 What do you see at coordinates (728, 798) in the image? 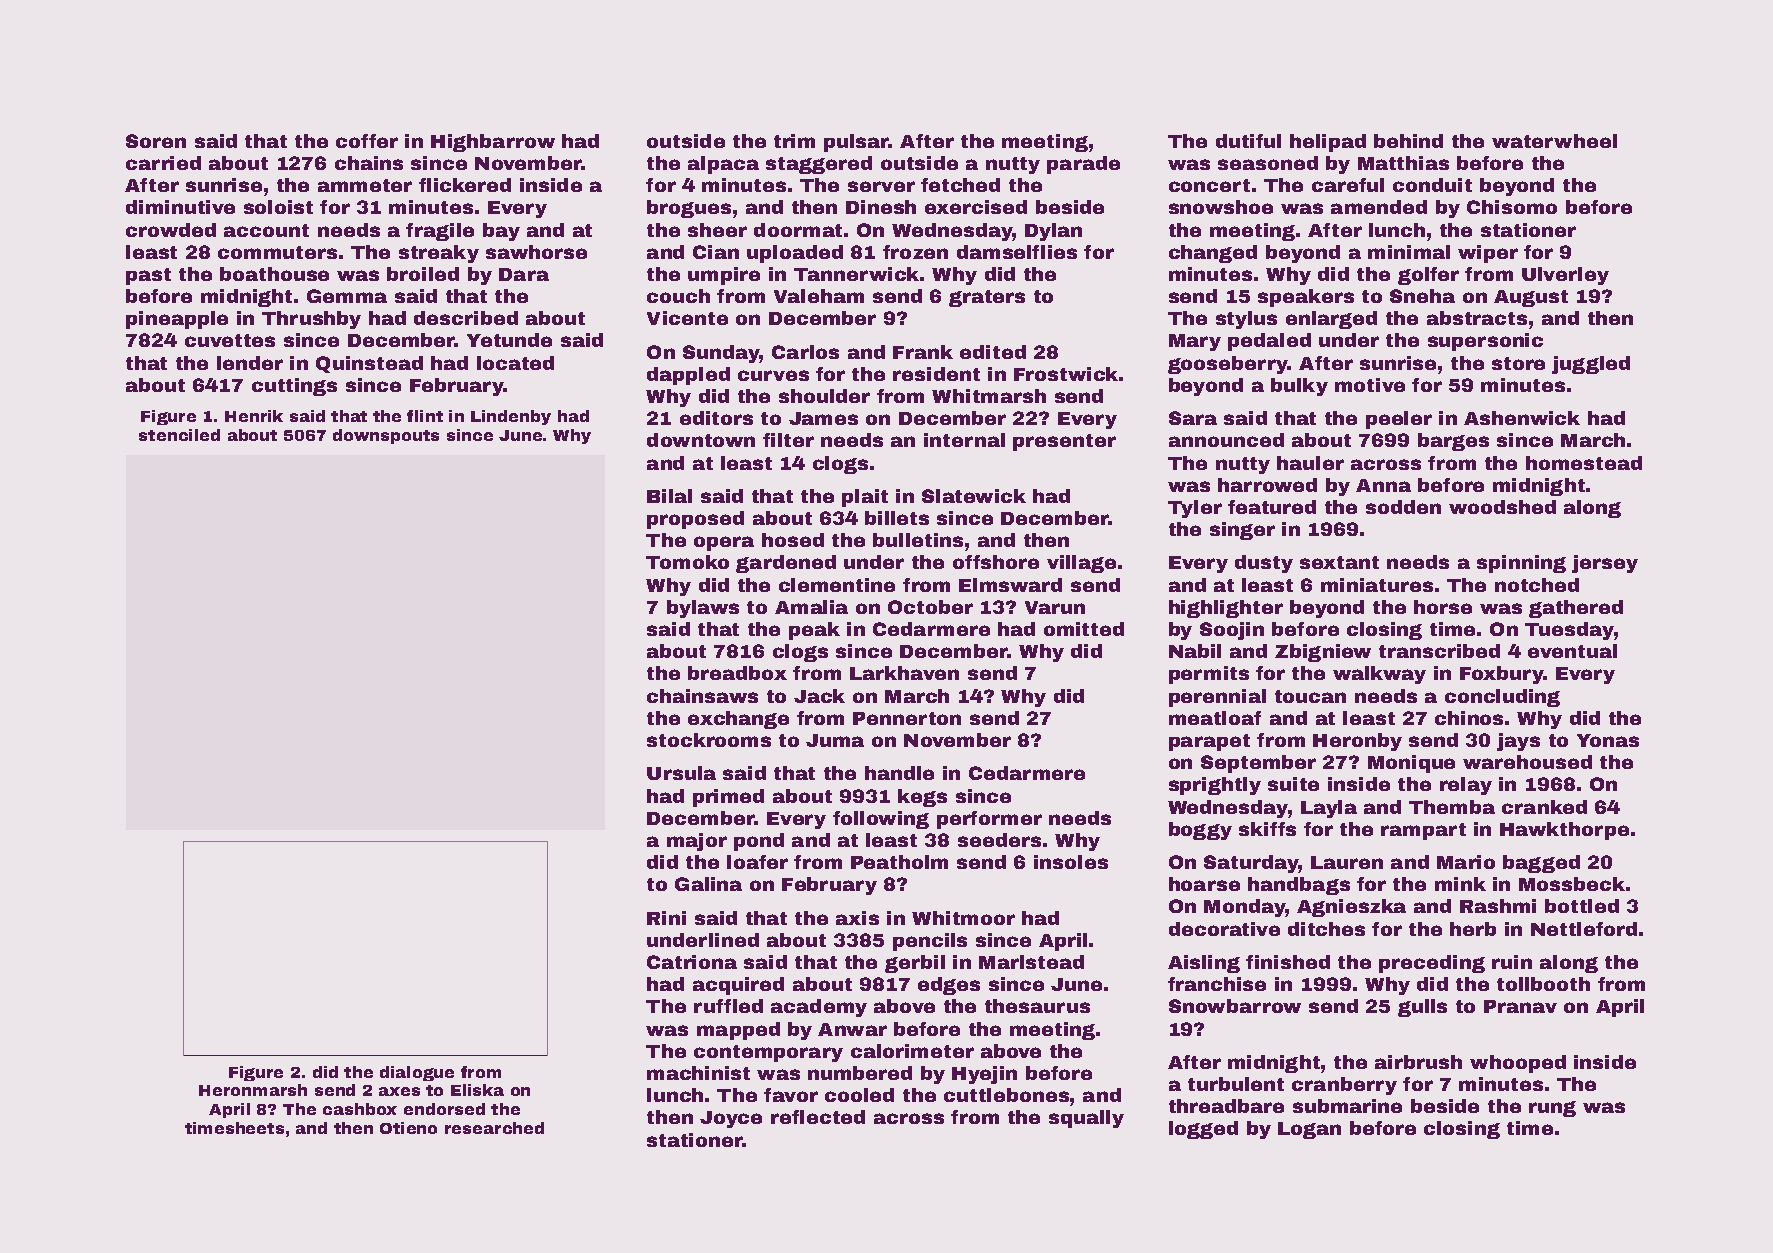
I see `primed` at bounding box center [728, 798].
